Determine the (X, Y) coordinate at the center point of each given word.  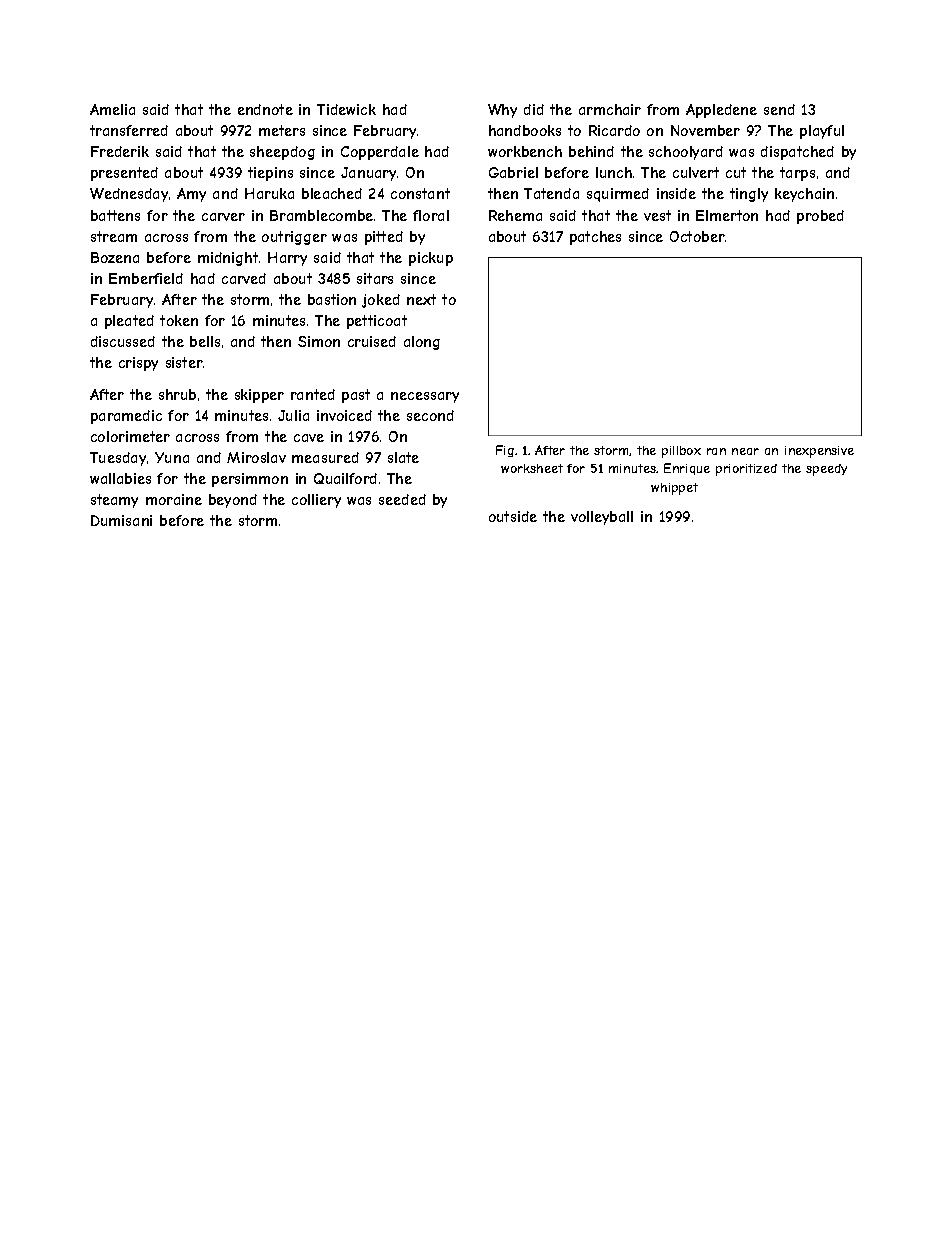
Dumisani (121, 520)
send (779, 109)
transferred (129, 130)
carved (244, 278)
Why (502, 111)
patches (595, 238)
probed (820, 217)
